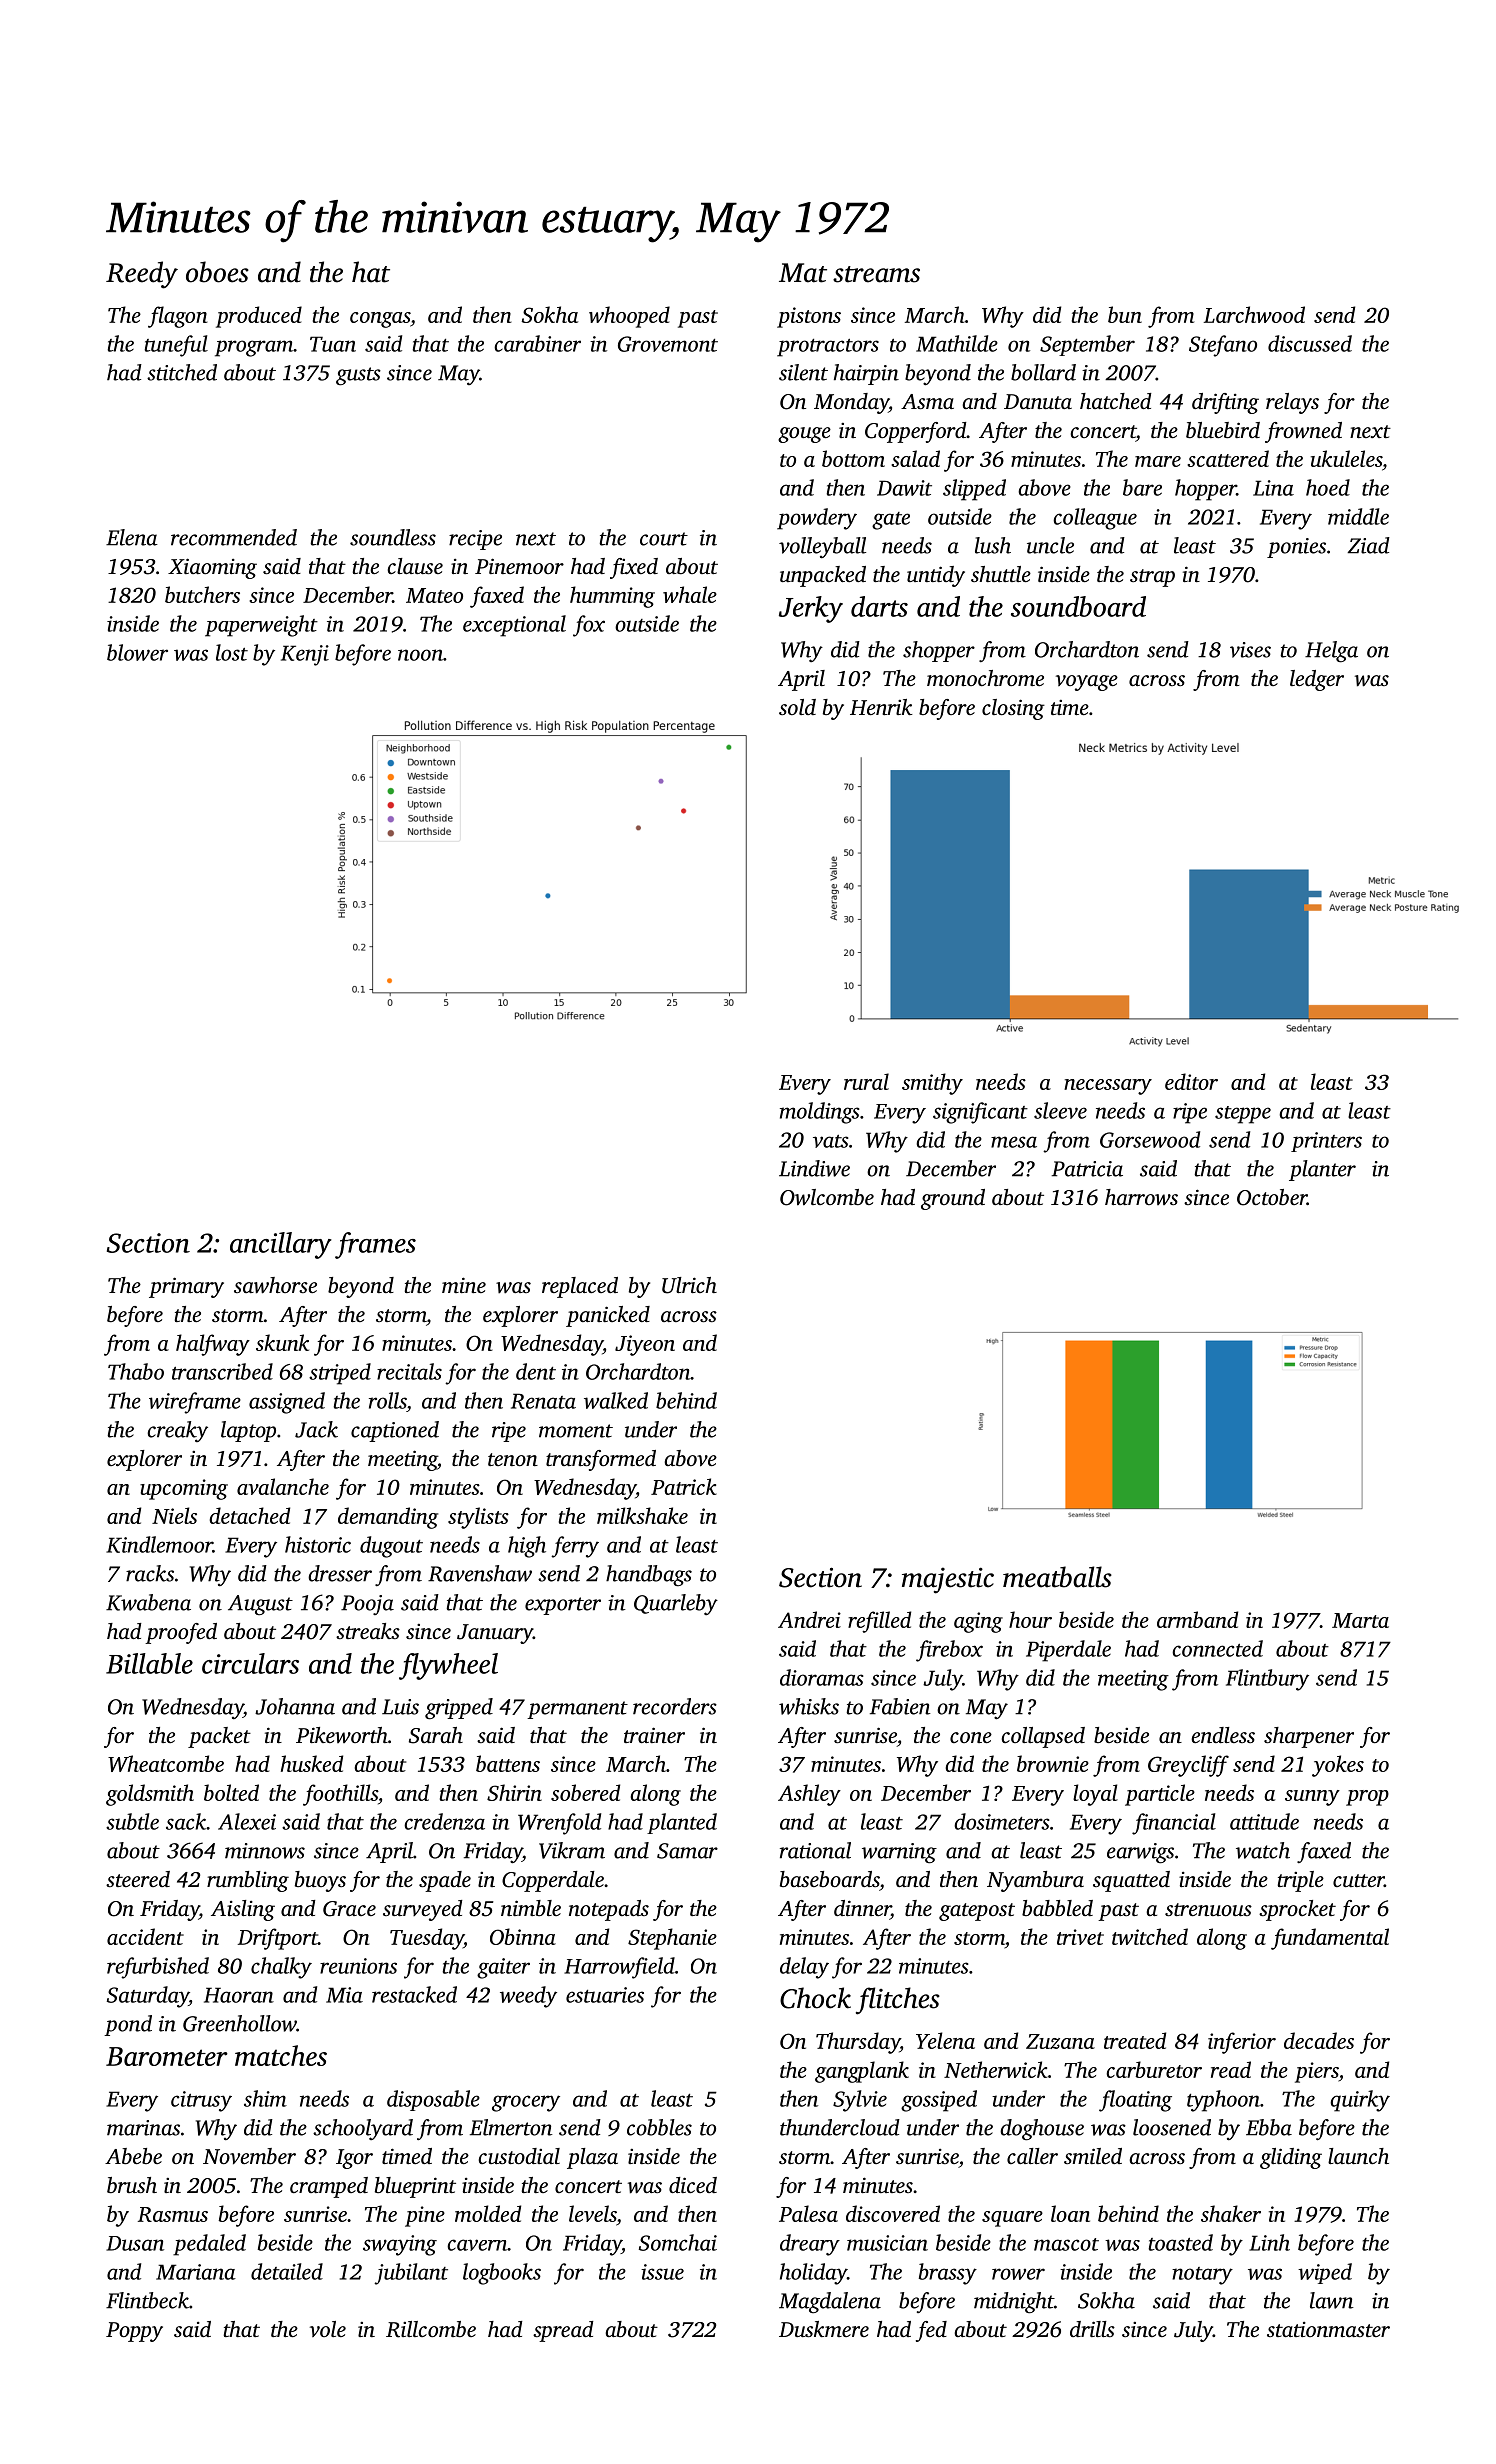 The width and height of the document is (1496, 2464). I want to click on whooped, so click(629, 317).
